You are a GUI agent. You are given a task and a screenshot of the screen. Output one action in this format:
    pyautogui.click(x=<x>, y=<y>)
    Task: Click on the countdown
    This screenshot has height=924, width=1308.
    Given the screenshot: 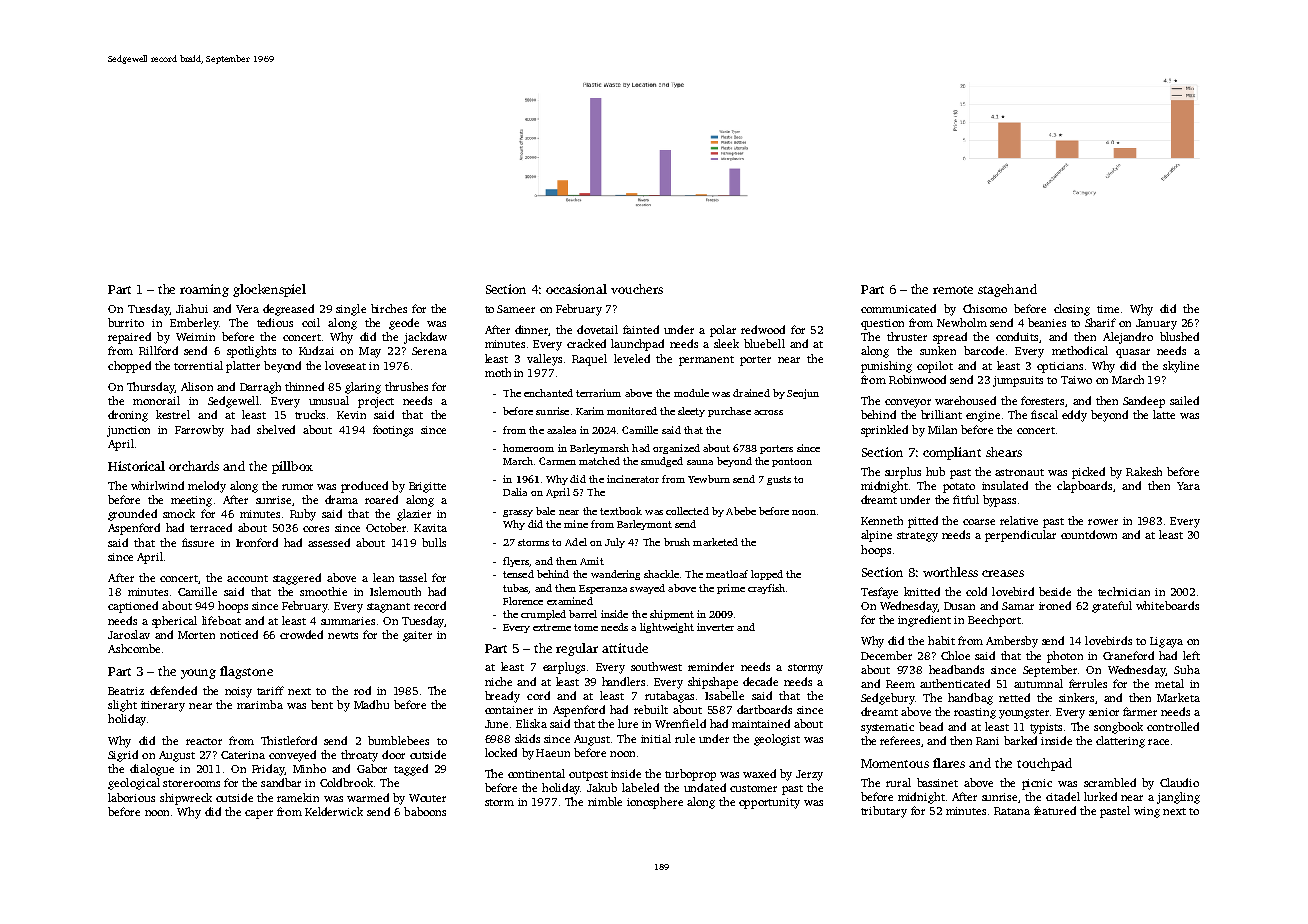 What is the action you would take?
    pyautogui.click(x=1089, y=534)
